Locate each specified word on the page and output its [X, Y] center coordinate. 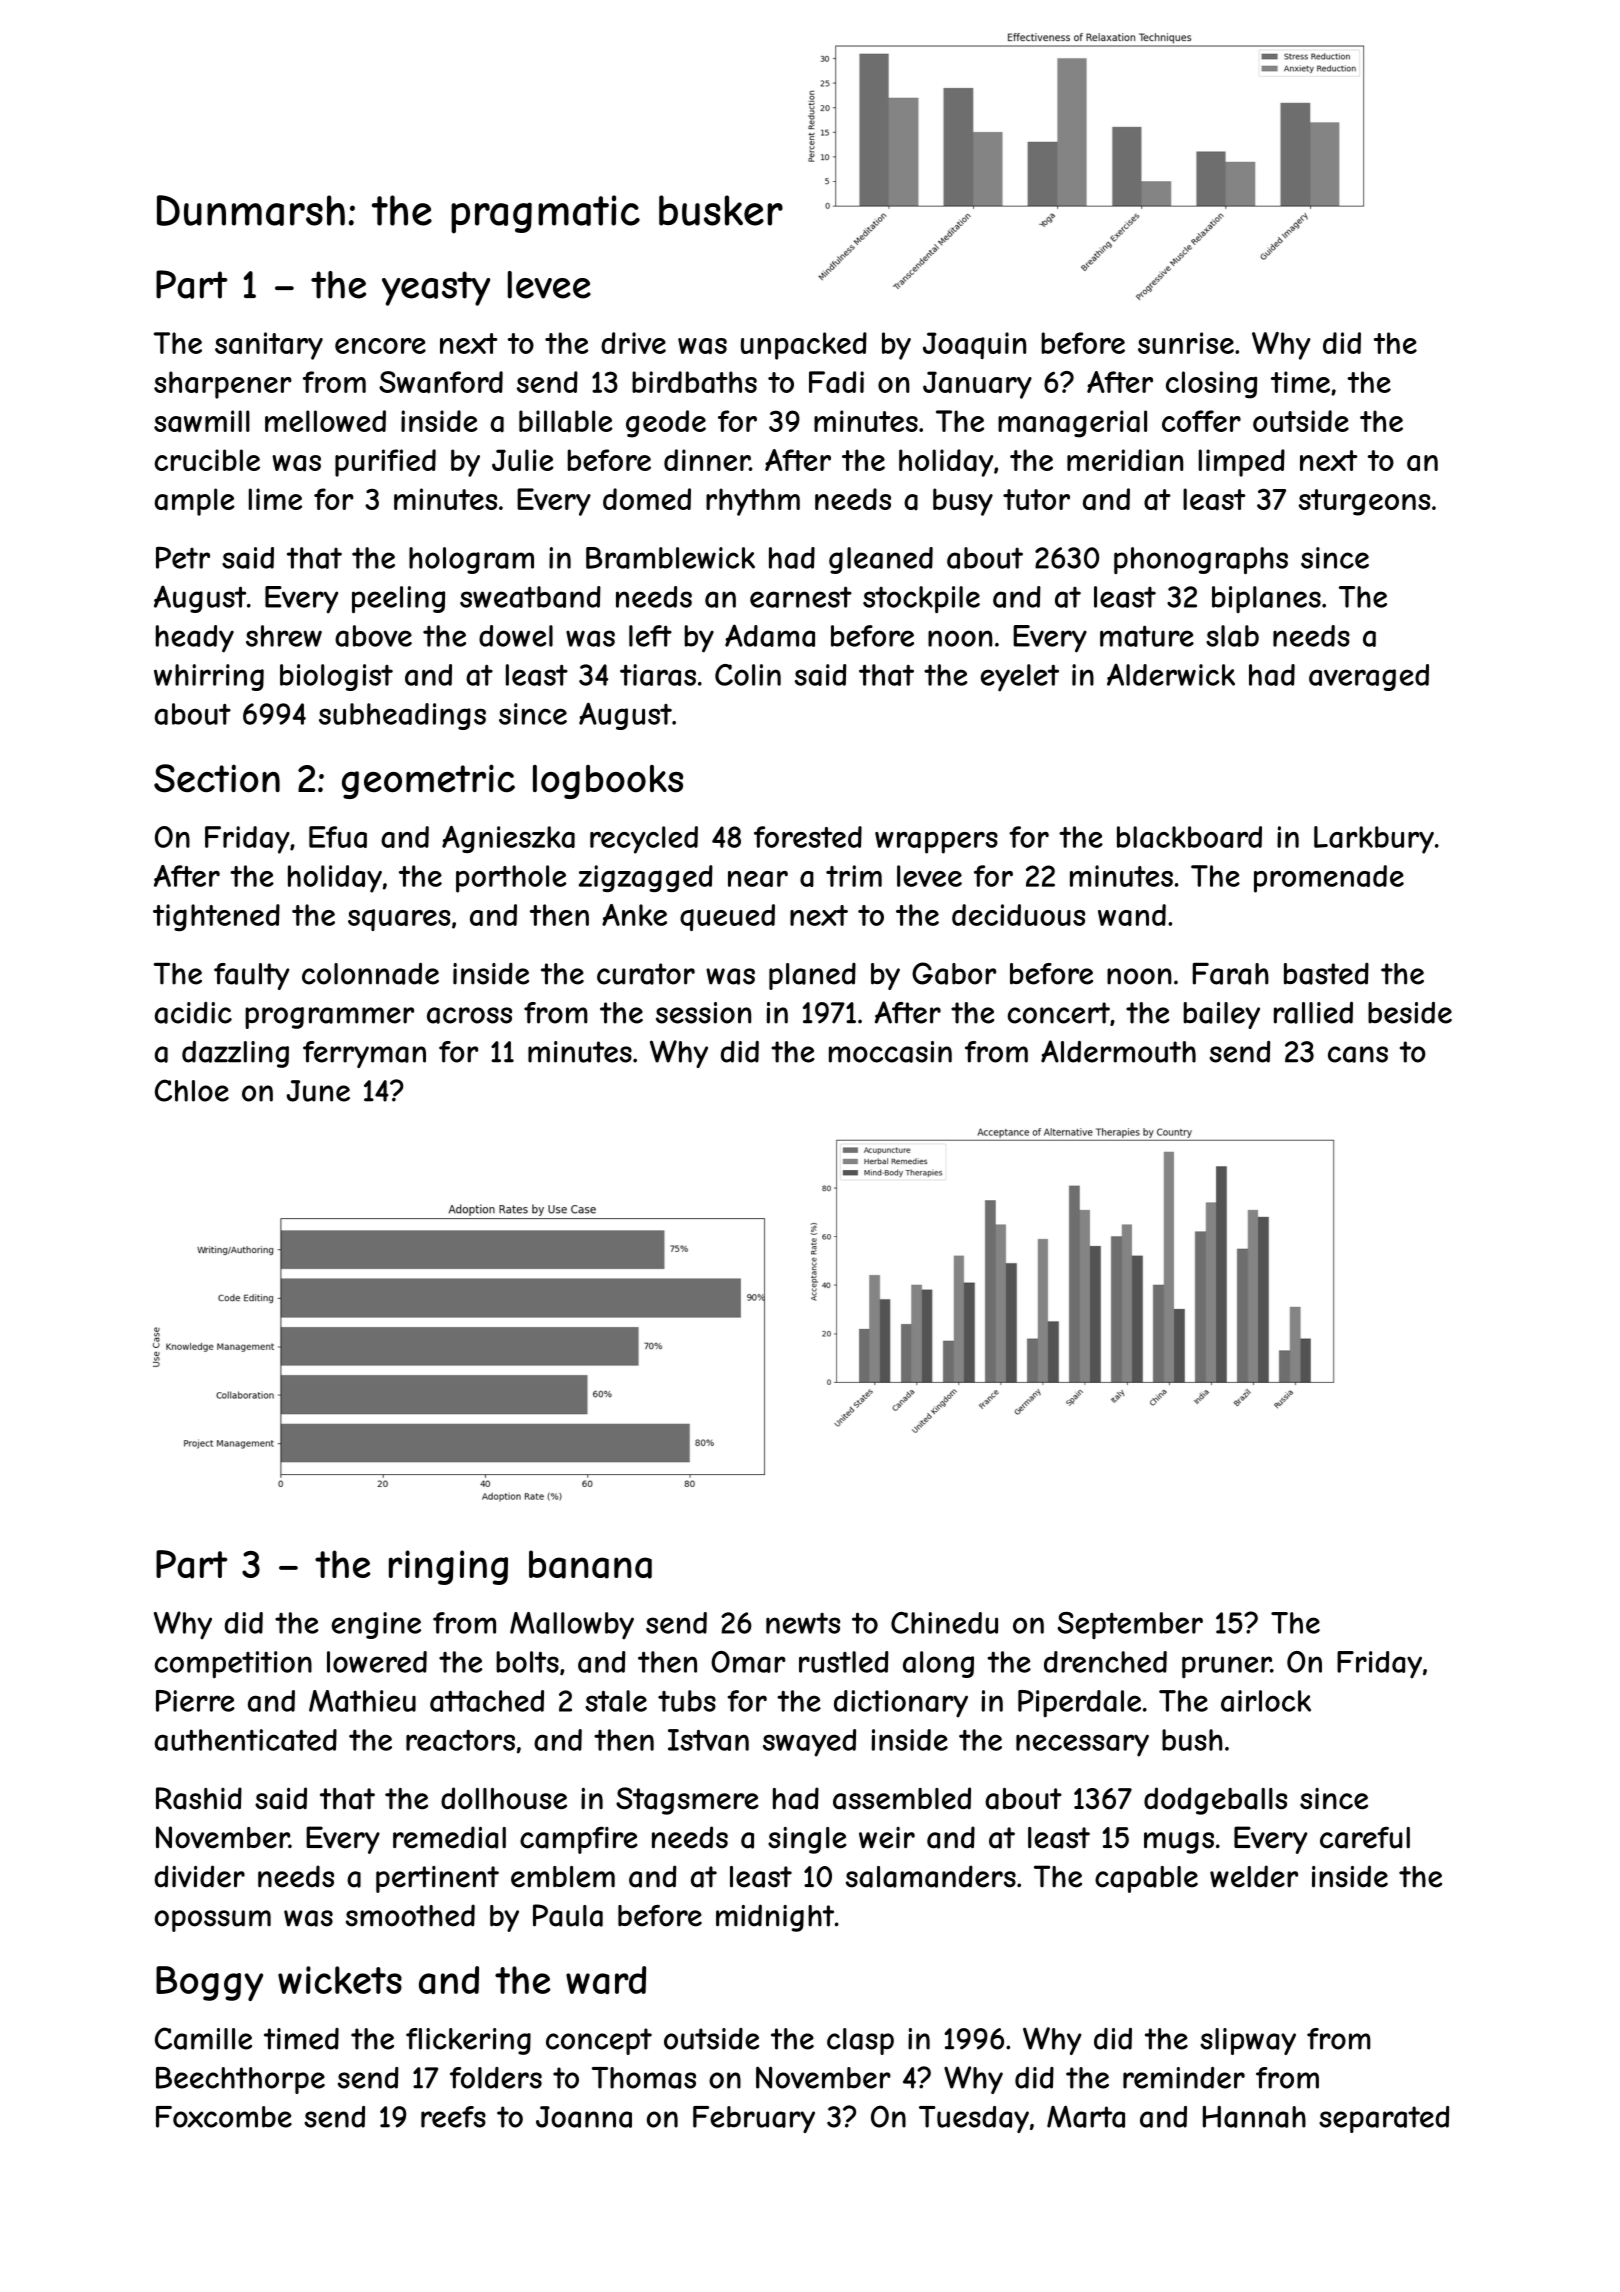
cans [1358, 1054]
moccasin [890, 1052]
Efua [338, 837]
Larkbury [1374, 840]
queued [727, 917]
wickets [340, 1980]
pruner [1226, 1667]
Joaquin [974, 345]
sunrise [1186, 343]
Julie [523, 460]
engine [376, 1625]
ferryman [364, 1054]
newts [803, 1623]
